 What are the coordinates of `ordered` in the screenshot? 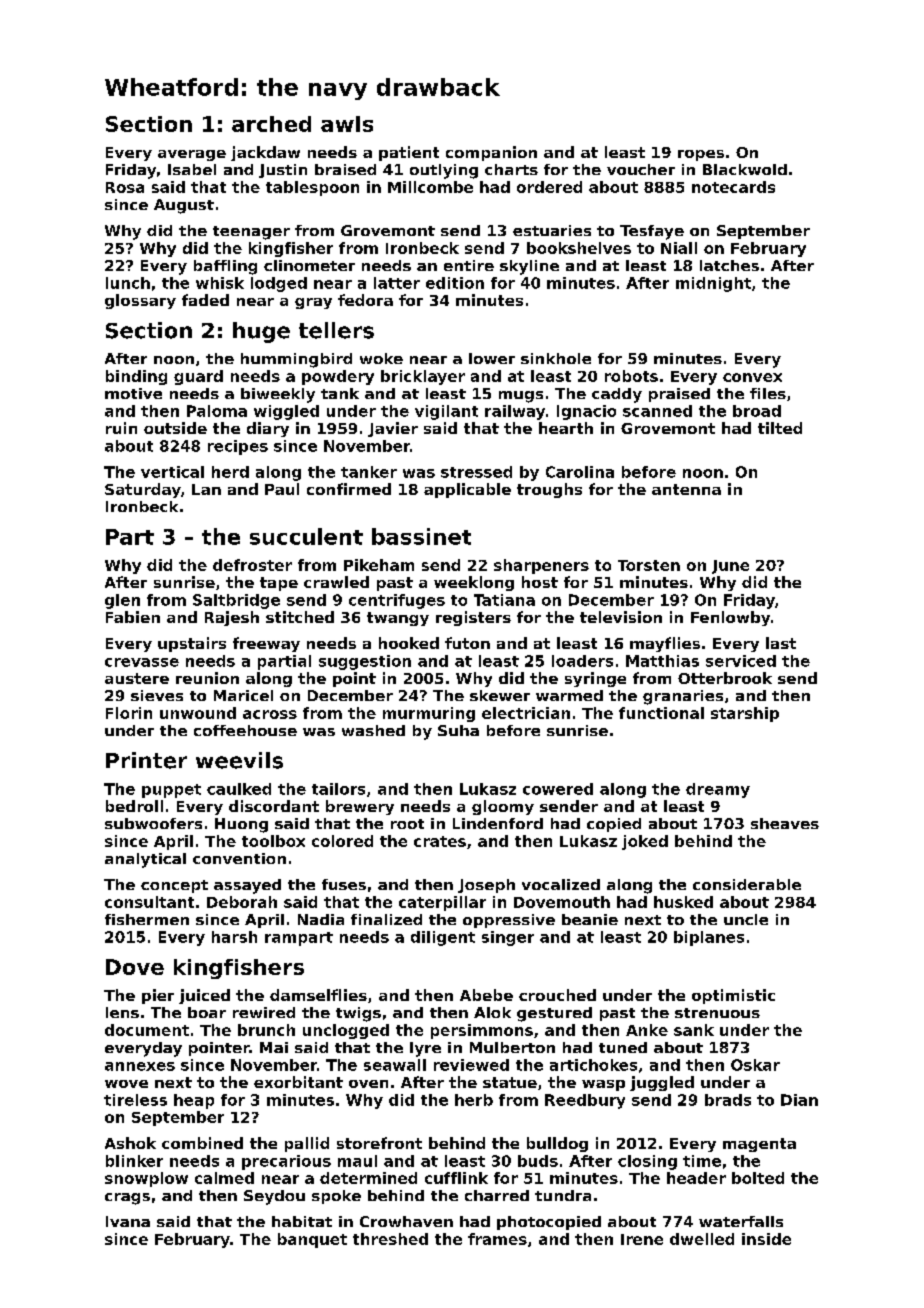 It's located at (549, 187).
